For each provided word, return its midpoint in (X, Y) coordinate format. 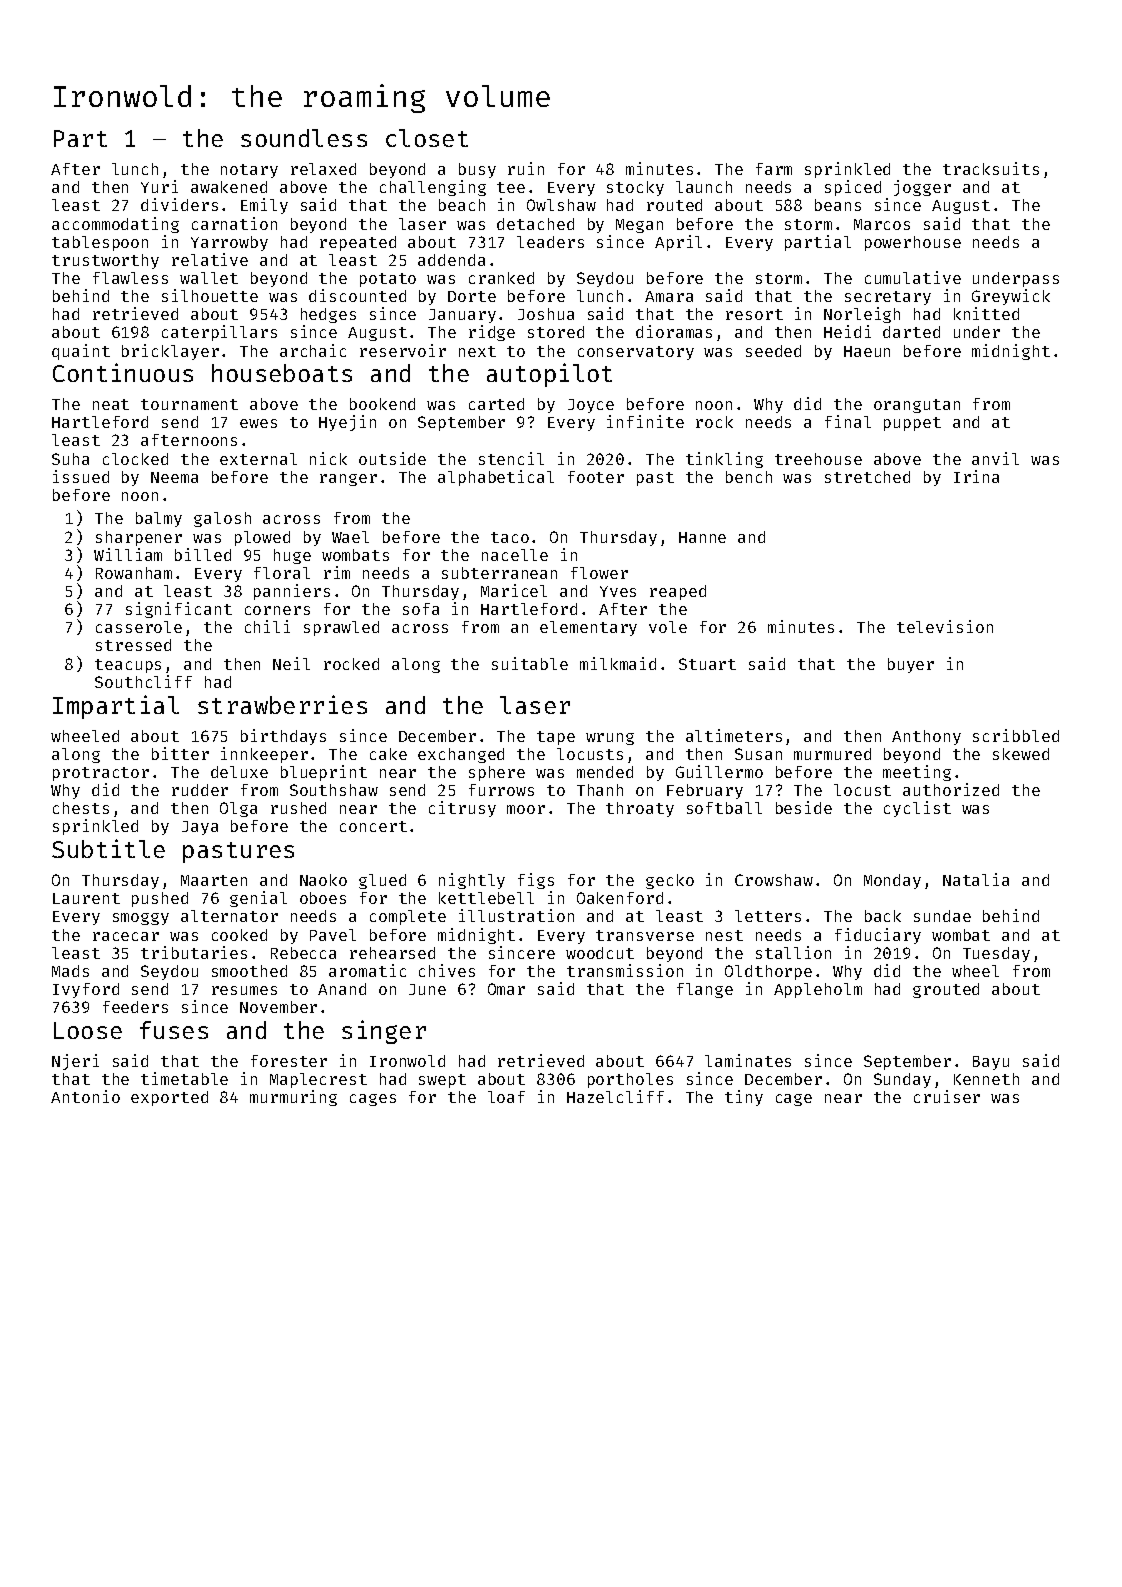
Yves (618, 591)
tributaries (194, 952)
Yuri (159, 186)
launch (704, 187)
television (945, 626)
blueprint (324, 773)
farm (774, 169)
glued (382, 881)
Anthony (926, 737)
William (128, 554)
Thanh (600, 790)
